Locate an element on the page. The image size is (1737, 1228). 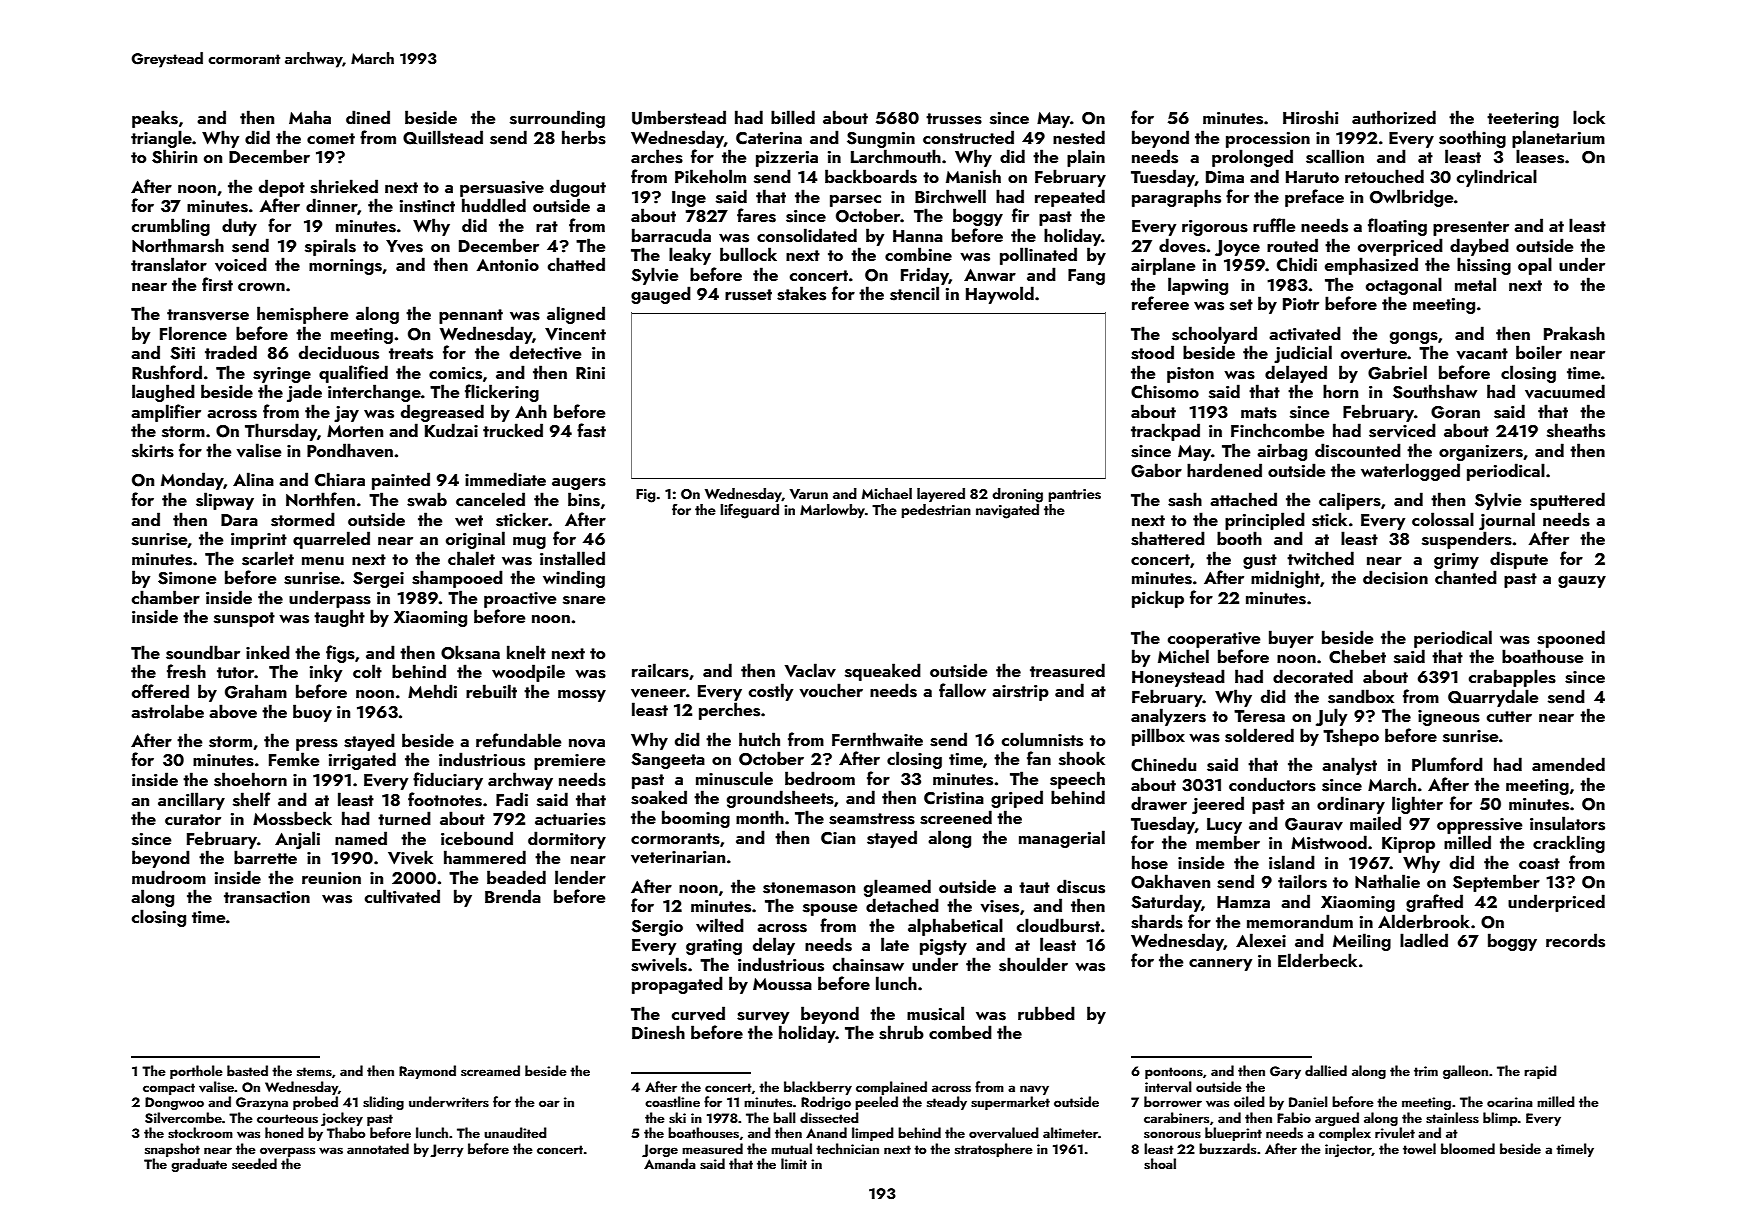
tailors is located at coordinates (1302, 881).
